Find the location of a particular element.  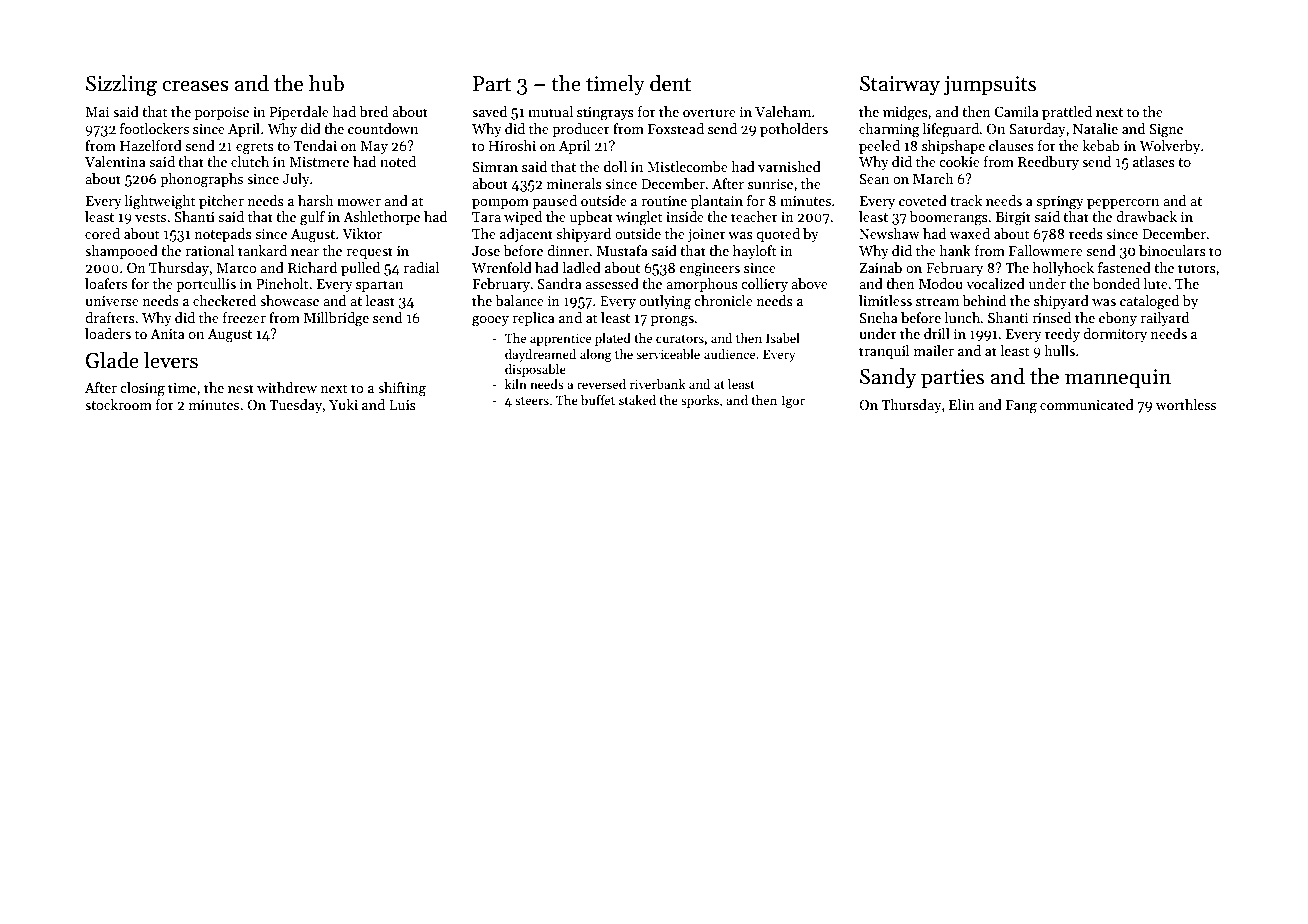

dent is located at coordinates (670, 83).
